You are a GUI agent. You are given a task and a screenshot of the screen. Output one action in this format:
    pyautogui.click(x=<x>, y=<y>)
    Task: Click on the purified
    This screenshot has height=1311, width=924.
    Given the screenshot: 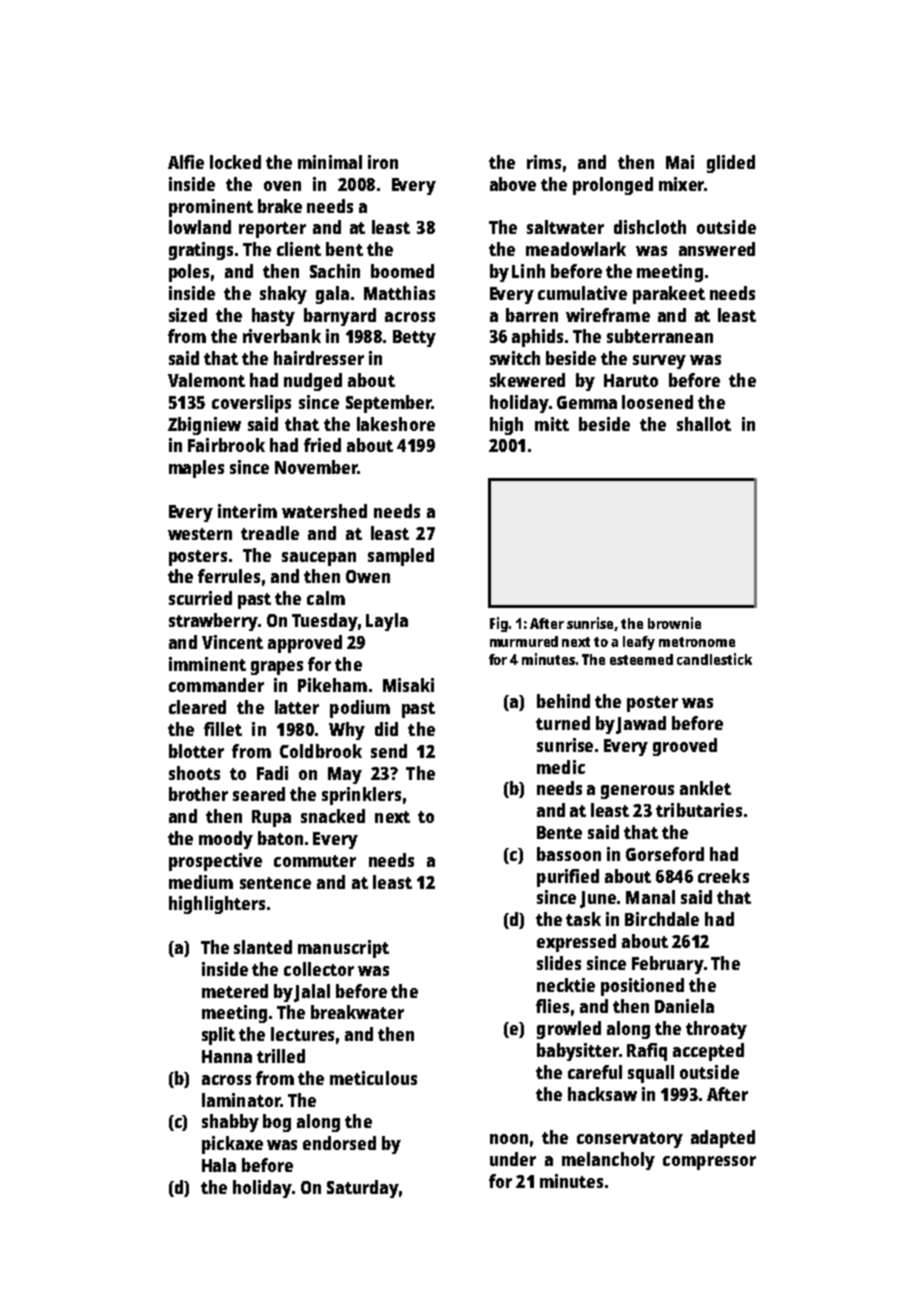 What is the action you would take?
    pyautogui.click(x=568, y=878)
